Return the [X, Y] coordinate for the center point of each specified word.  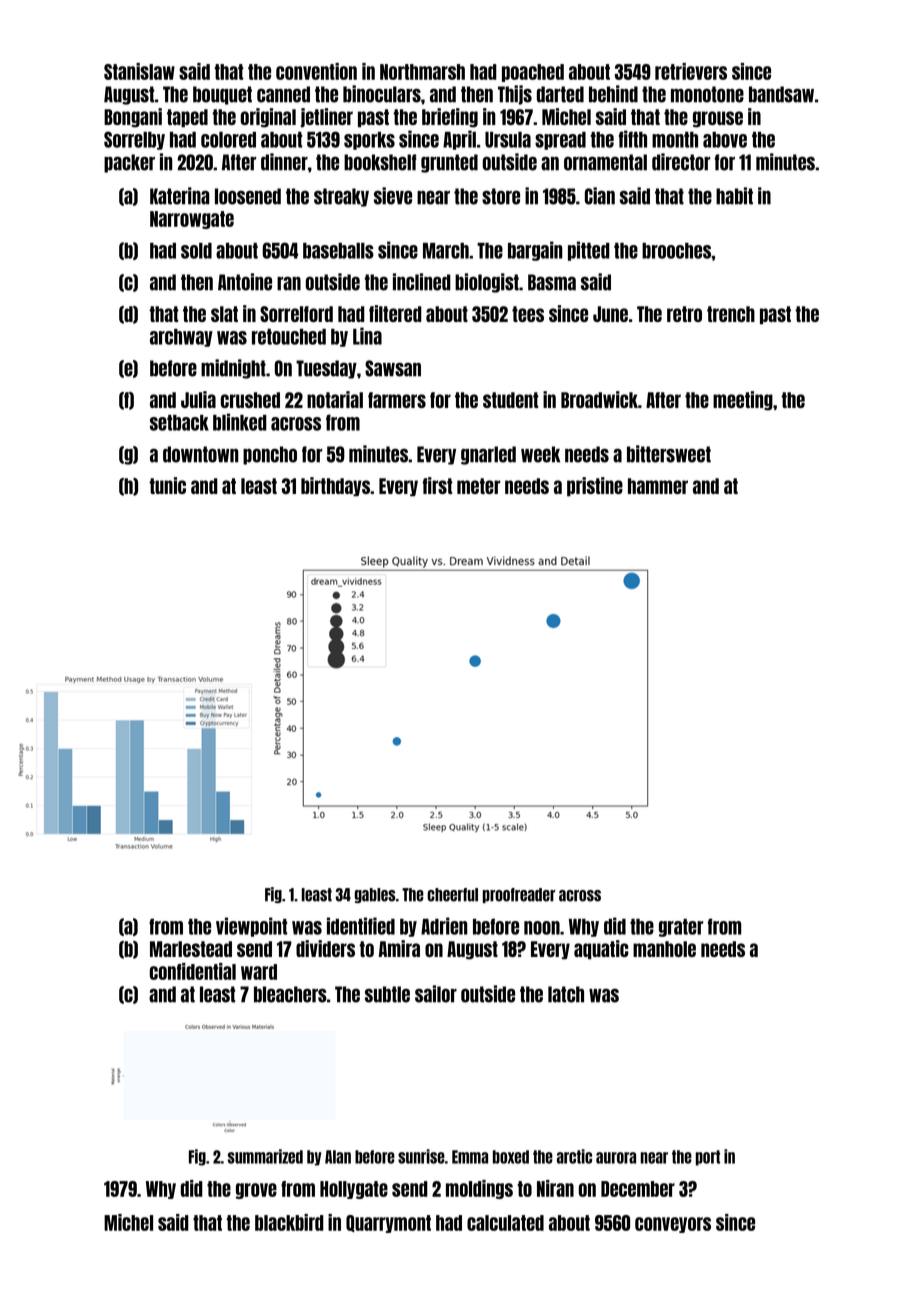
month [675, 140]
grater [681, 928]
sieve [393, 196]
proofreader [519, 895]
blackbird [289, 1222]
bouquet [222, 95]
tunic [167, 485]
